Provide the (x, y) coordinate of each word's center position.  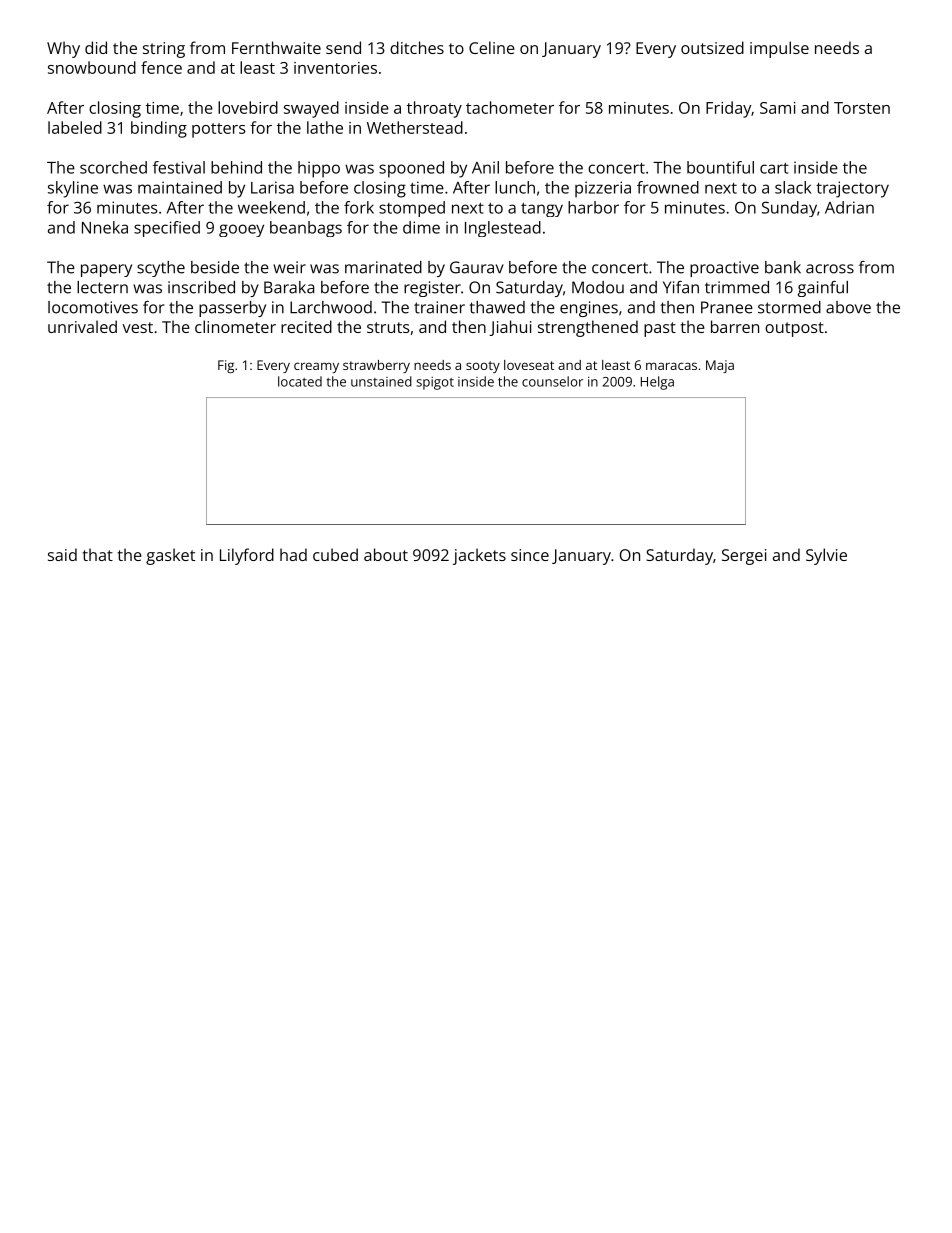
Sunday (789, 209)
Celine (492, 47)
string (164, 50)
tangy (542, 210)
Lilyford (247, 556)
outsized (712, 47)
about (386, 554)
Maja (720, 366)
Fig (226, 366)
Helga (657, 383)
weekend (271, 207)
